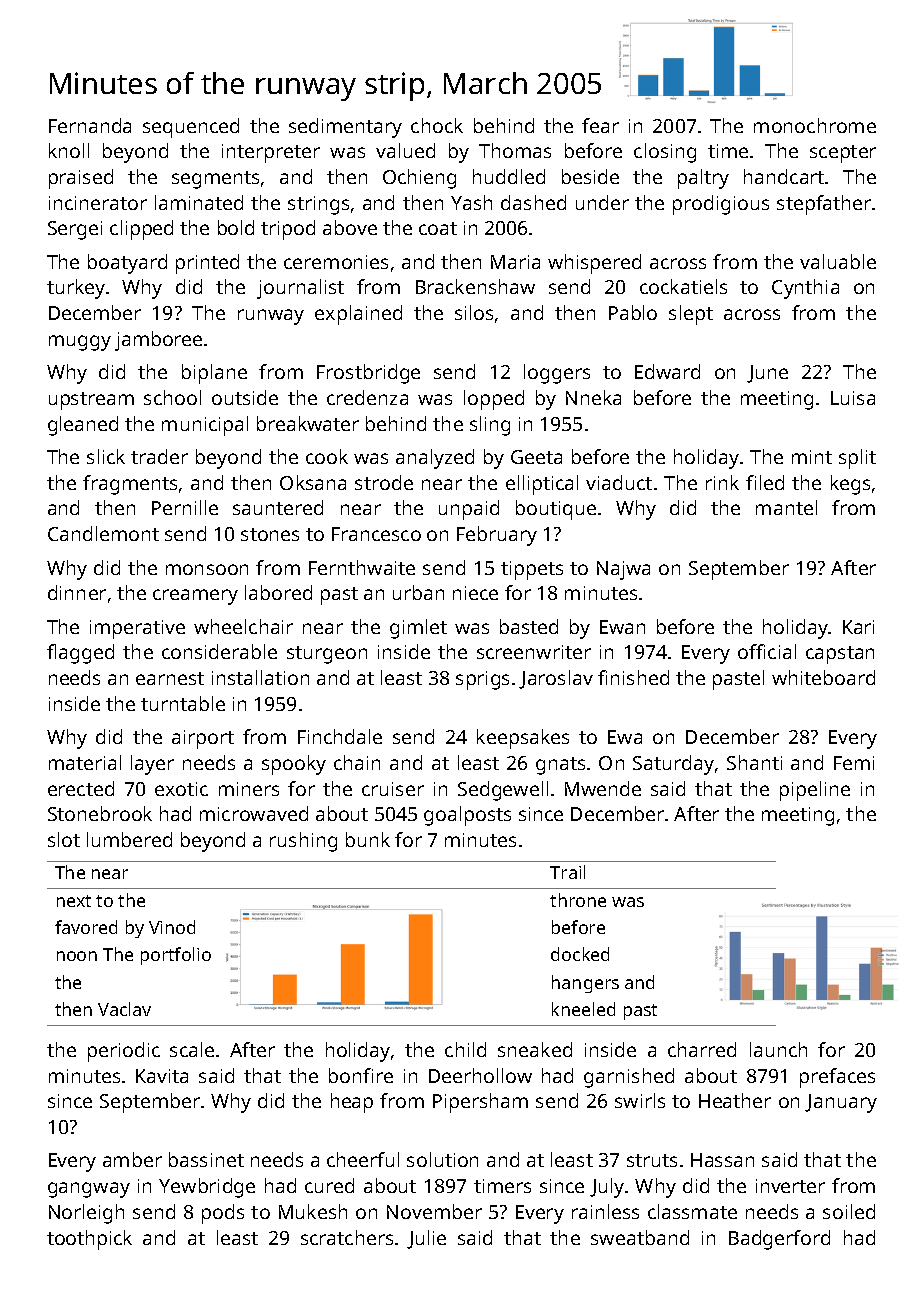 The width and height of the image is (924, 1314). What do you see at coordinates (600, 125) in the image?
I see `fear` at bounding box center [600, 125].
